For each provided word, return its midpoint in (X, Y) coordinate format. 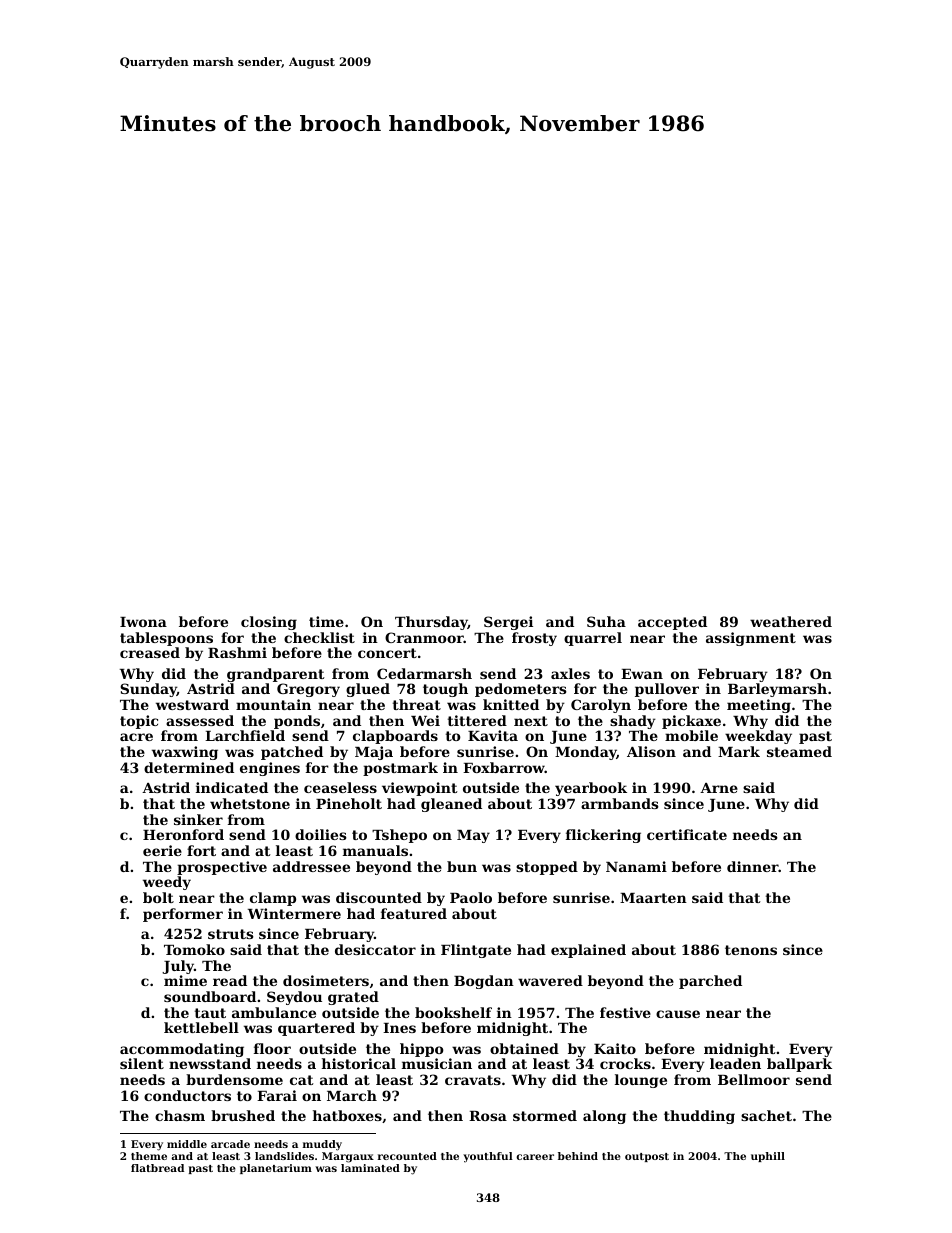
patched (292, 753)
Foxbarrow (504, 767)
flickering (603, 836)
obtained (524, 1048)
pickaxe (691, 722)
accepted (672, 623)
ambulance (274, 1012)
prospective (222, 868)
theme (149, 1156)
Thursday (431, 623)
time (326, 621)
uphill (768, 1157)
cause (678, 1014)
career (535, 1157)
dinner (753, 866)
